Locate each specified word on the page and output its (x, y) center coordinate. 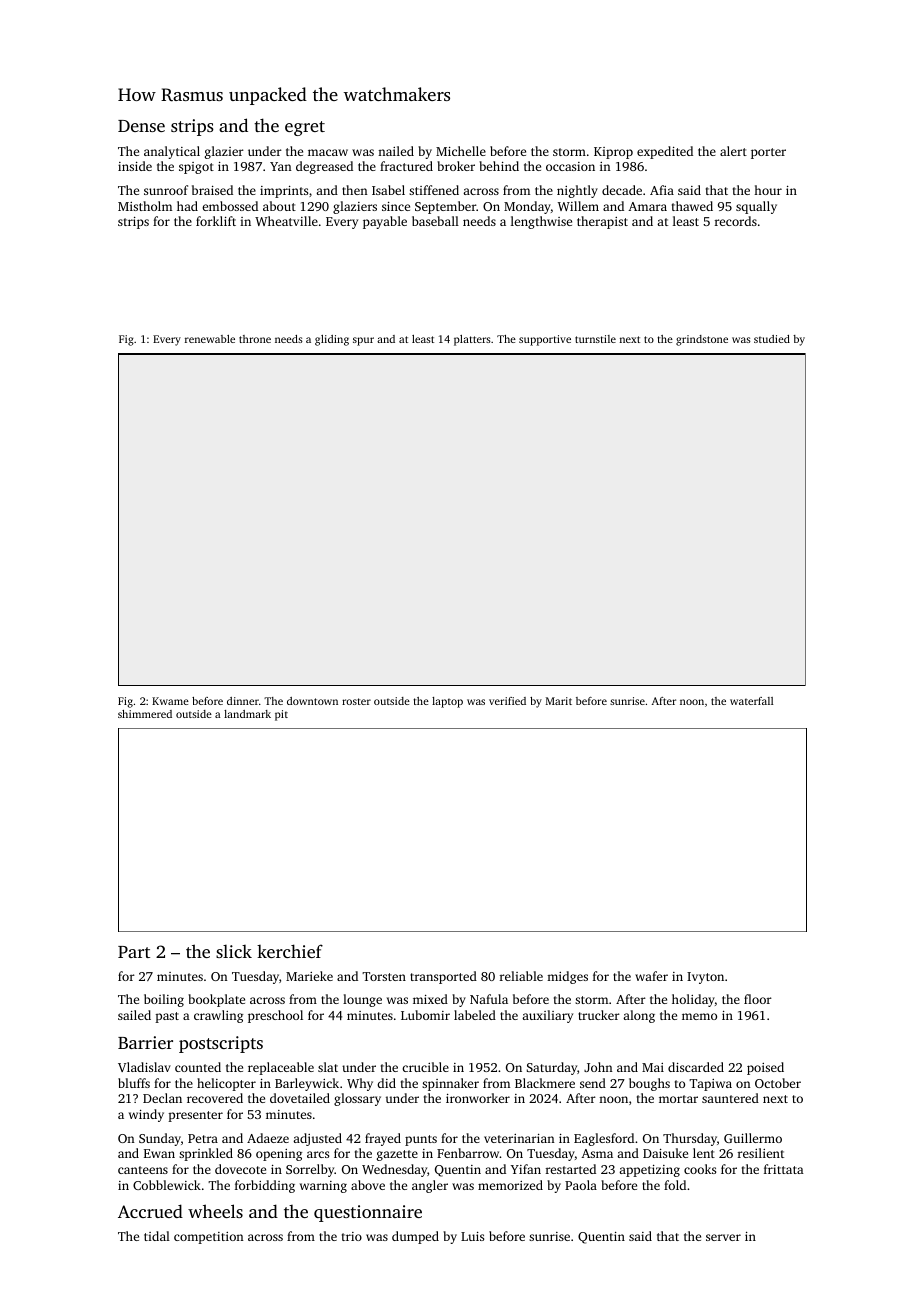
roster (356, 701)
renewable (210, 339)
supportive (545, 340)
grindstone (702, 340)
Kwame (170, 701)
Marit (559, 701)
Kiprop (613, 153)
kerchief (290, 951)
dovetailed (300, 1098)
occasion (570, 166)
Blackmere (545, 1083)
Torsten (384, 976)
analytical (172, 152)
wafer (651, 976)
